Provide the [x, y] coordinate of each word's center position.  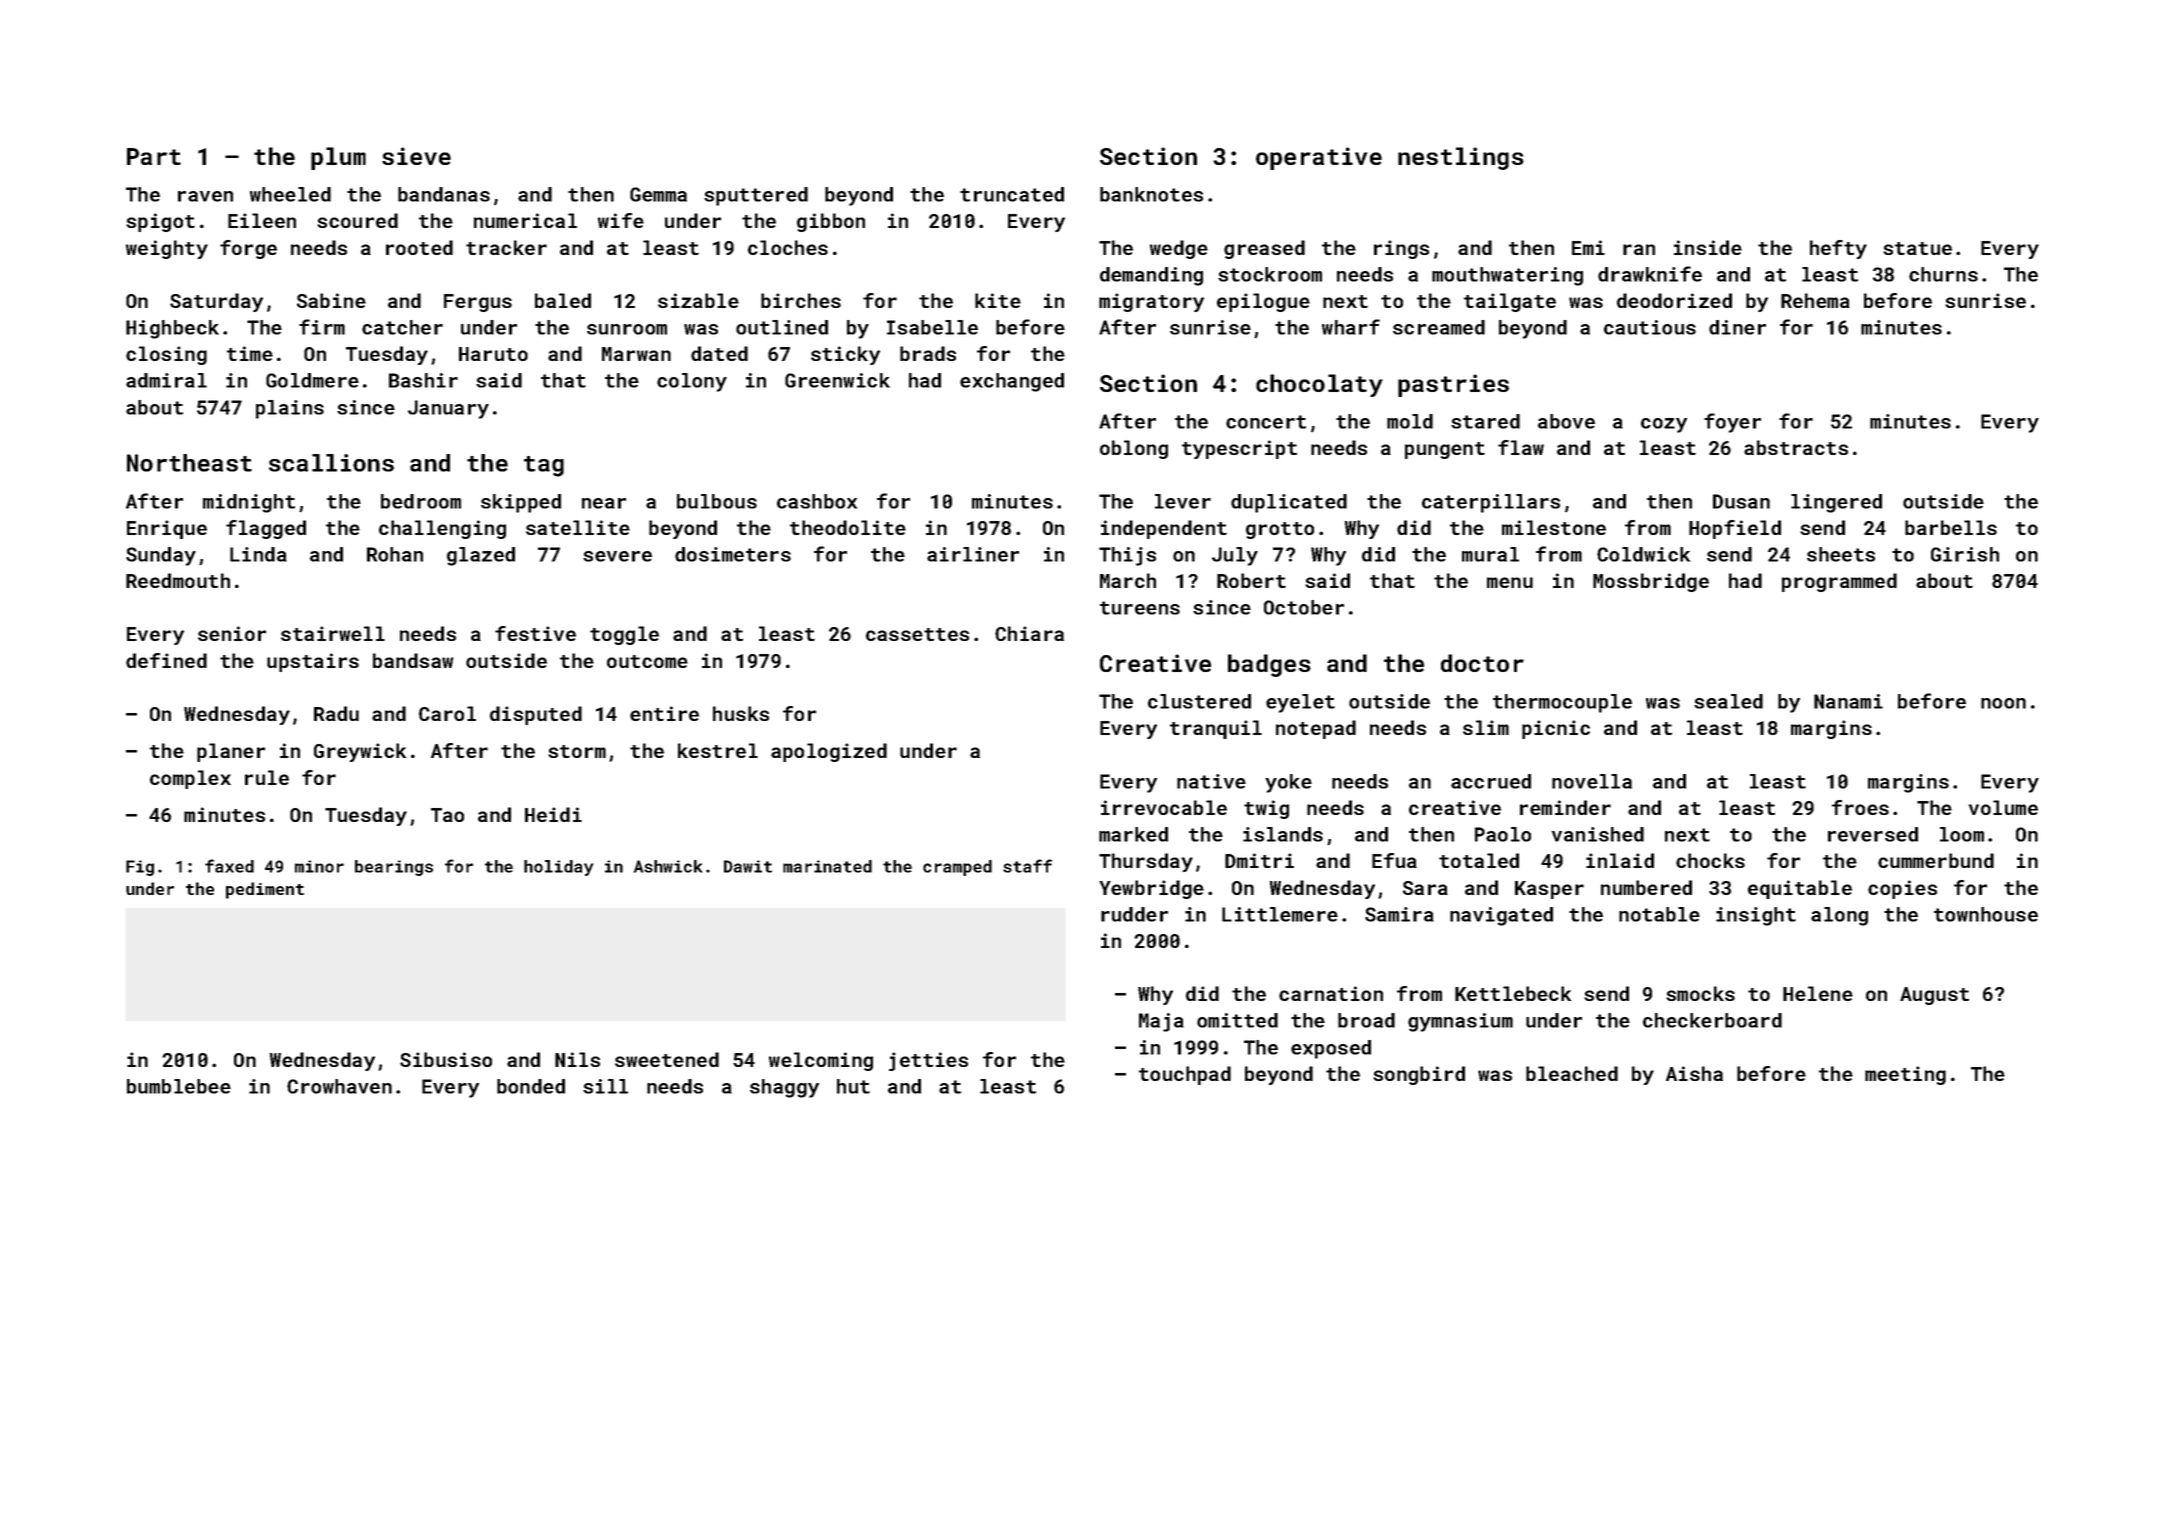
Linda [258, 554]
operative [1319, 158]
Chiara [1029, 633]
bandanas [444, 194]
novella [1592, 781]
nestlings [1461, 158]
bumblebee [179, 1086]
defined [166, 660]
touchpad [1185, 1075]
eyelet [1300, 703]
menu [1510, 582]
